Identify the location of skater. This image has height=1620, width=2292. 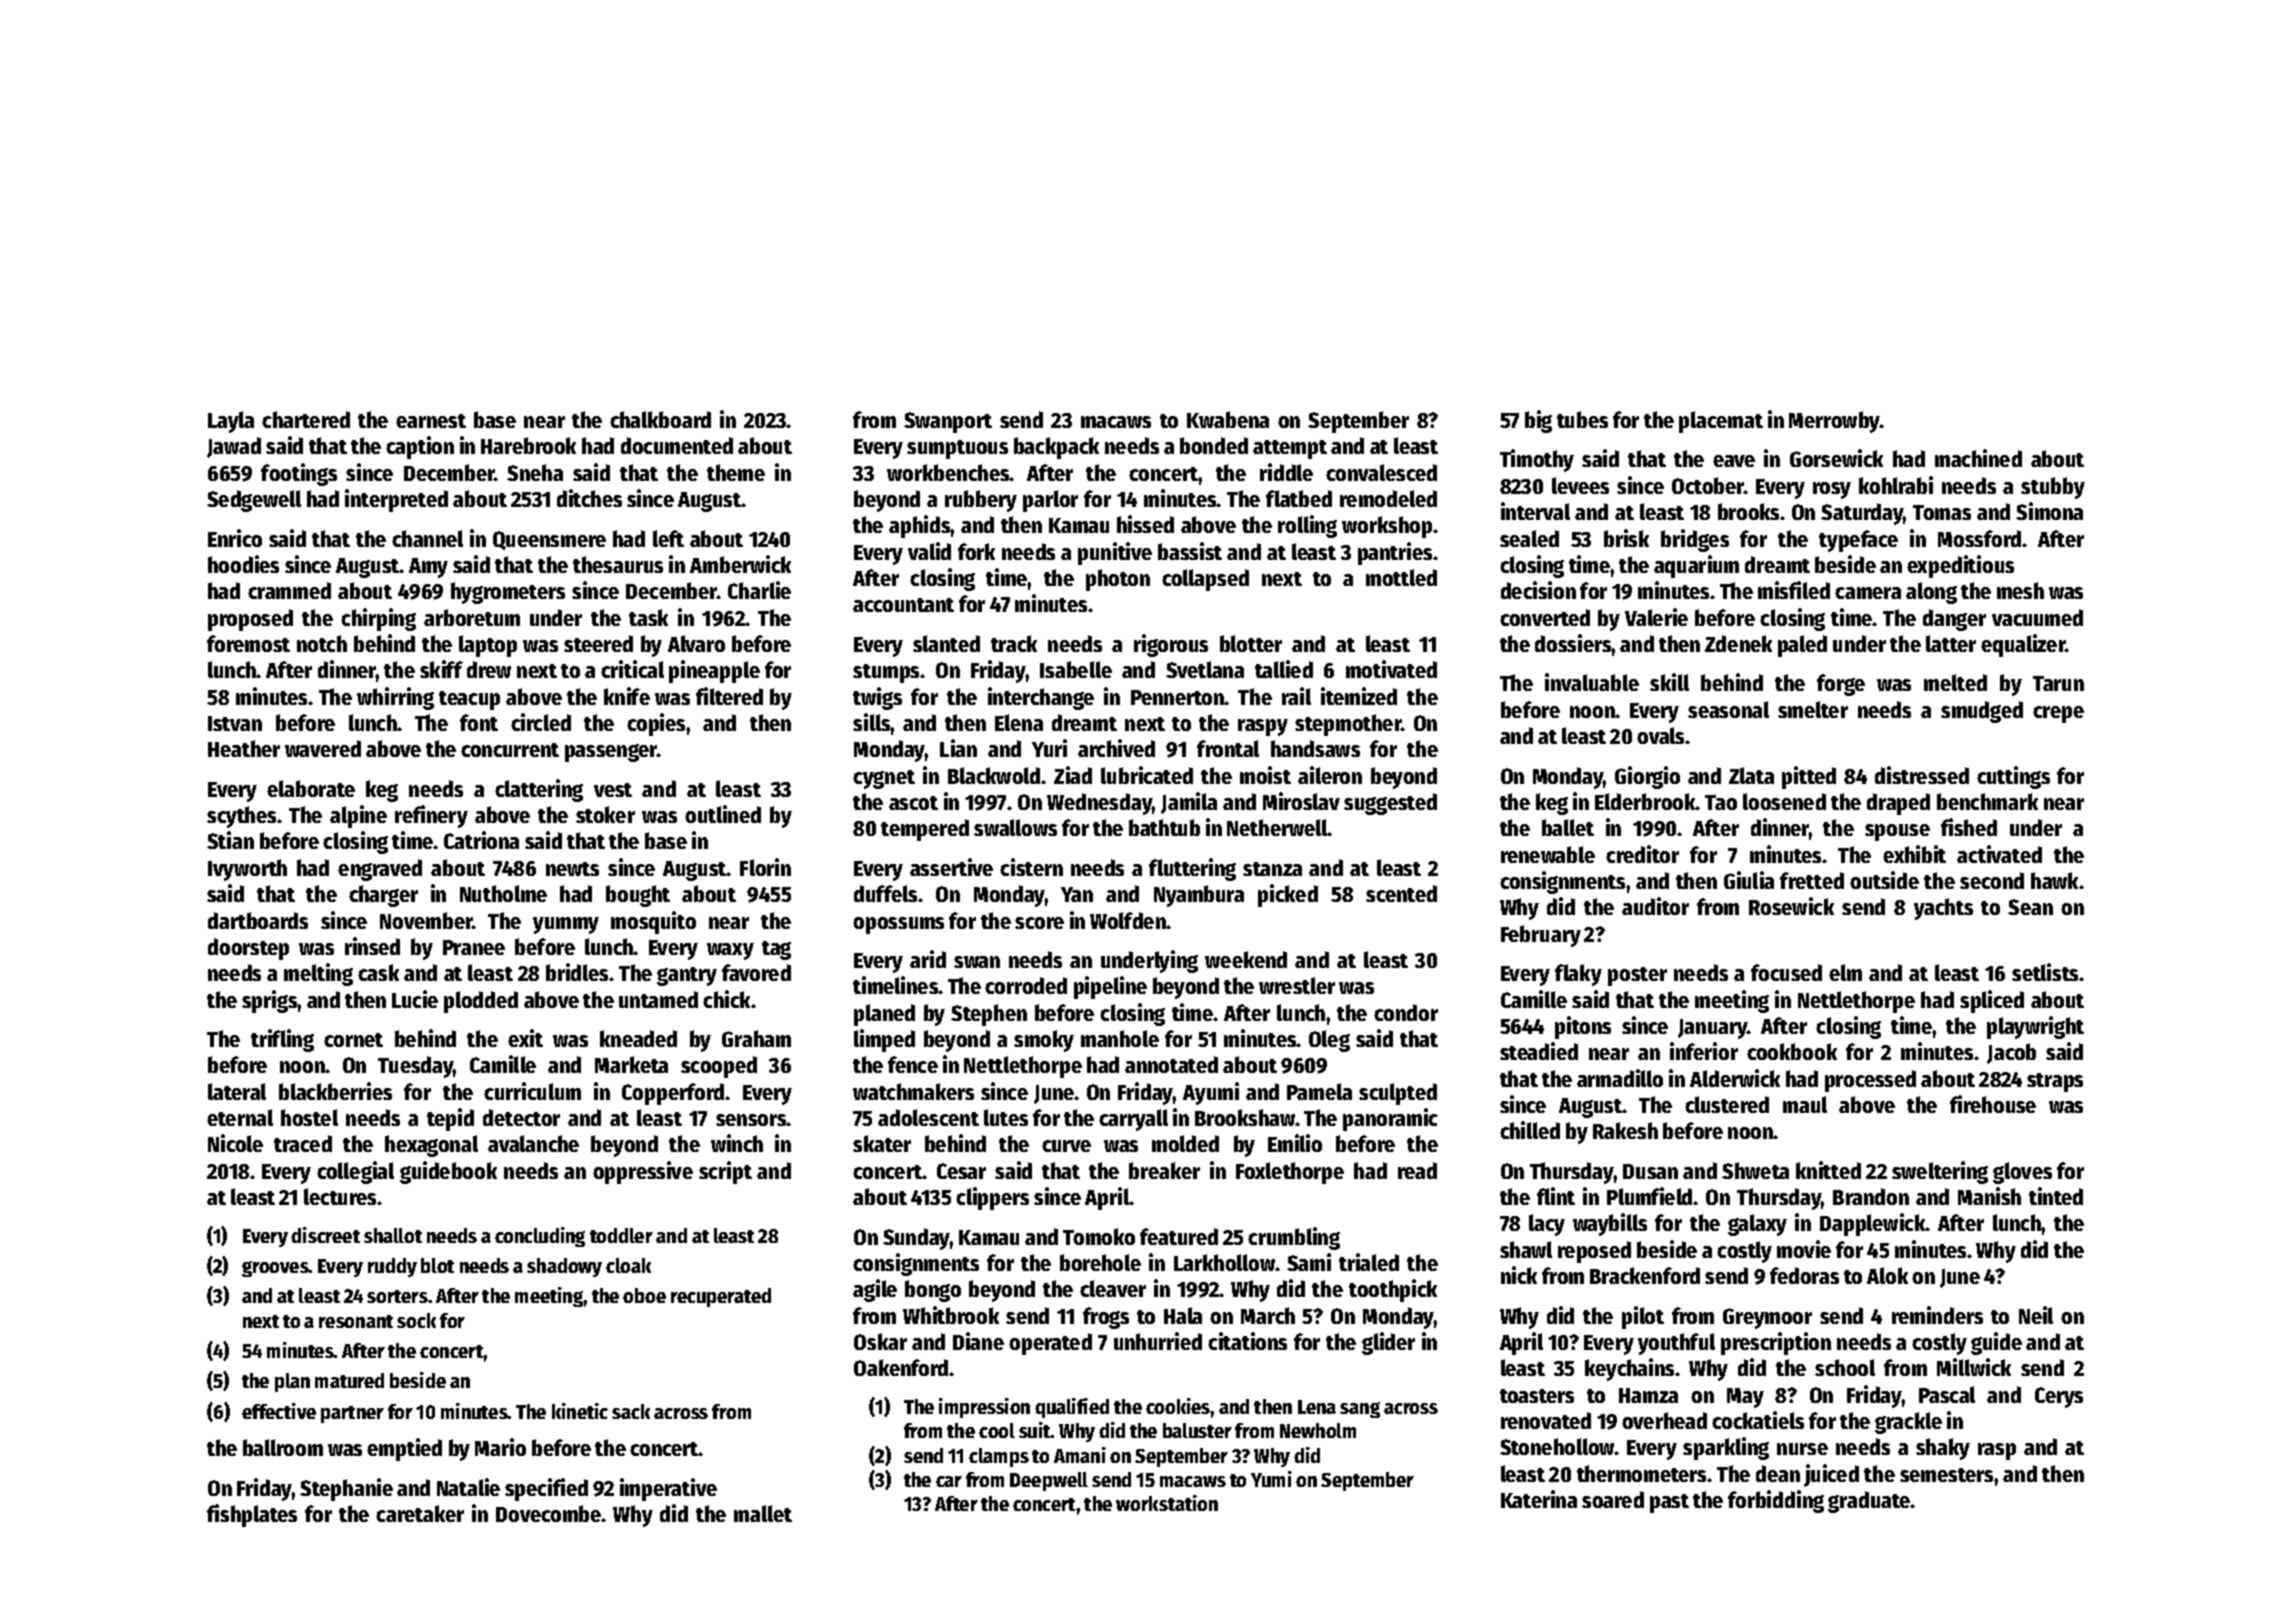
(882, 1143).
